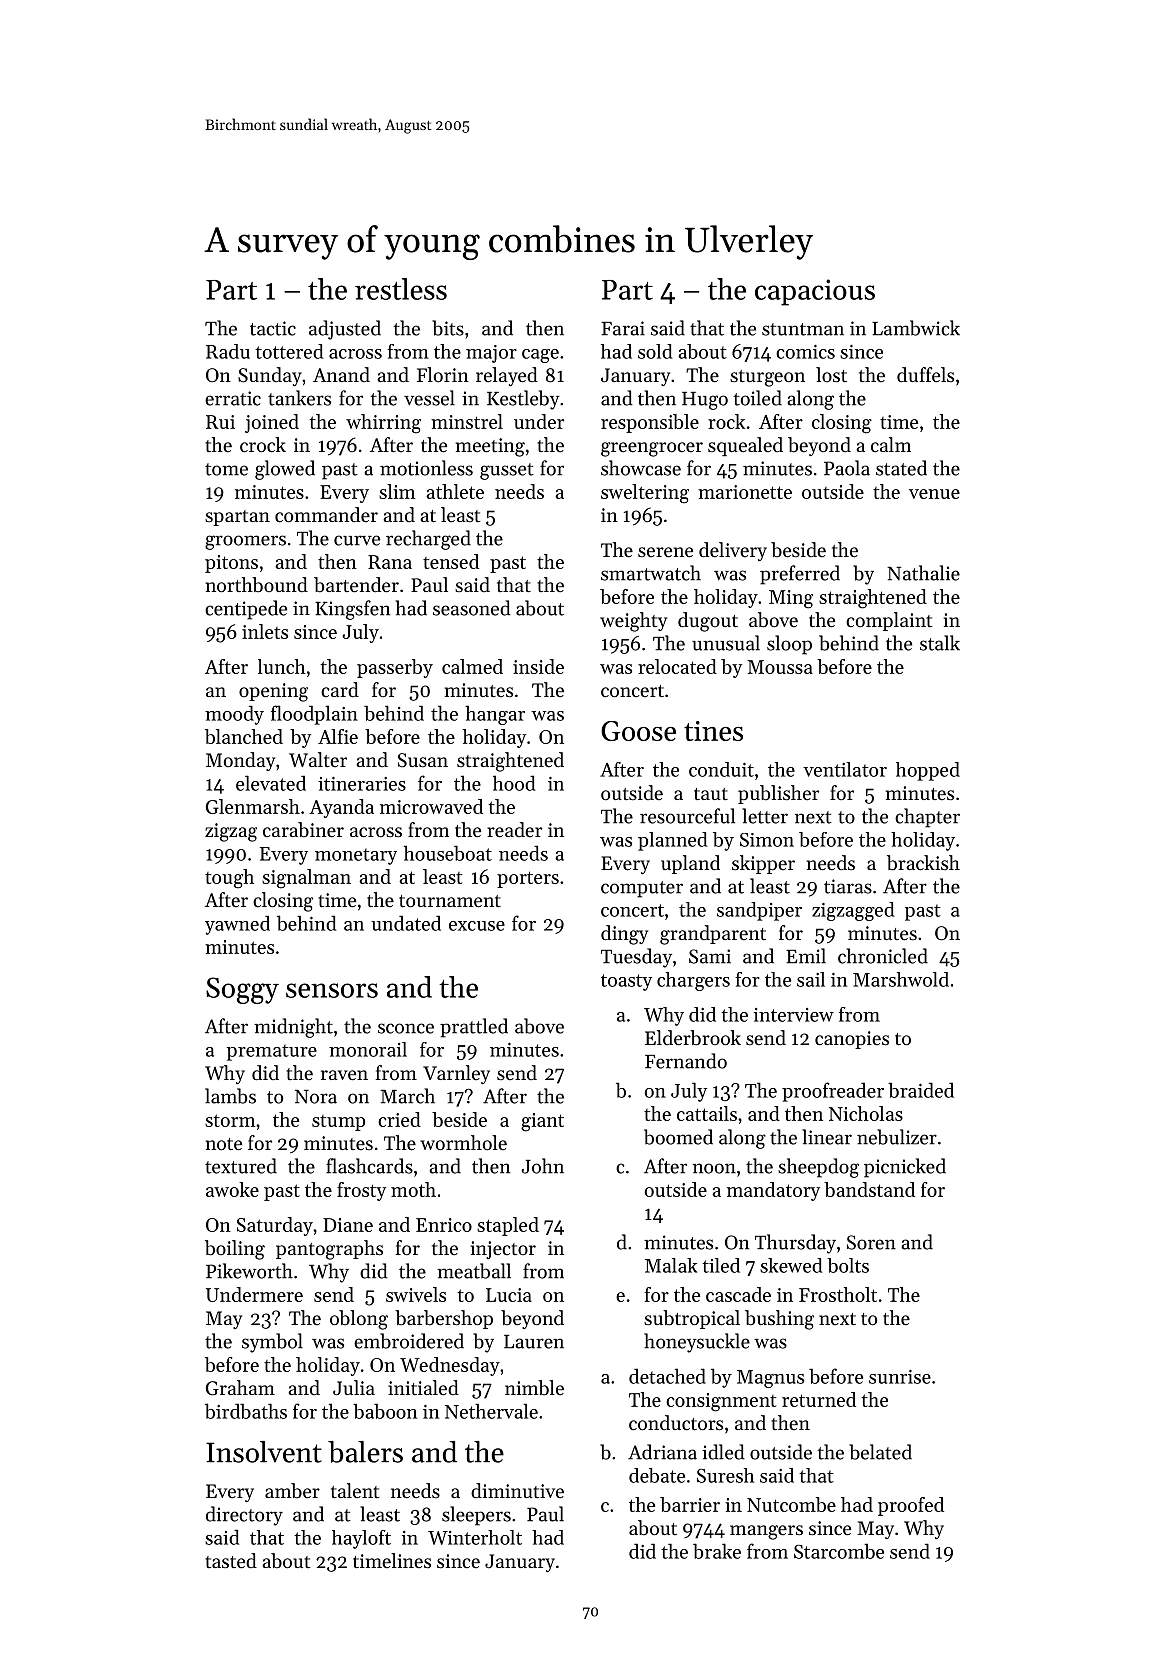 This screenshot has width=1165, height=1654. What do you see at coordinates (916, 328) in the screenshot?
I see `Lambwick` at bounding box center [916, 328].
